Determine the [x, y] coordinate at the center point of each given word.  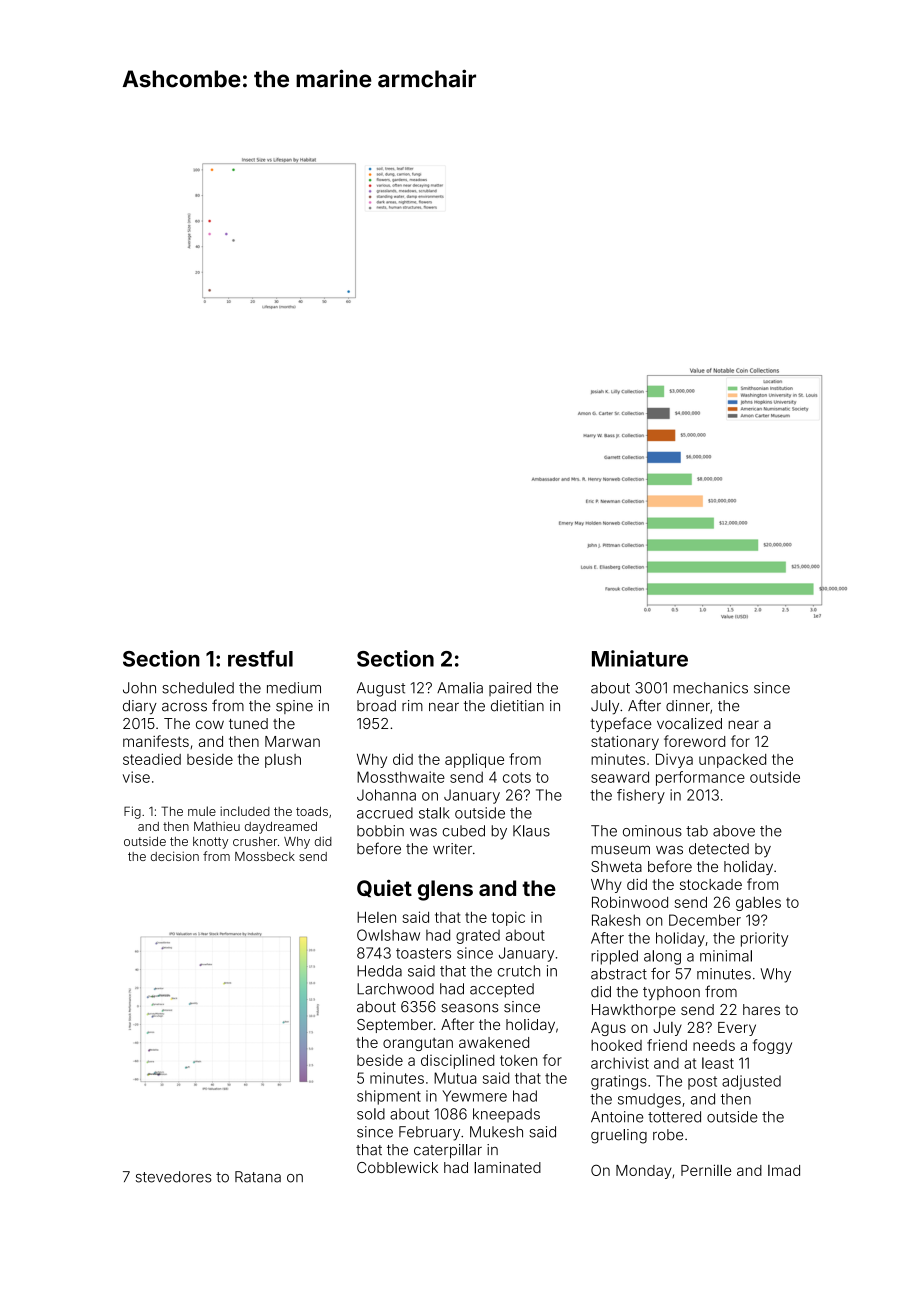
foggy [772, 1046]
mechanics [711, 688]
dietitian [517, 706]
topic [508, 918]
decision [175, 856]
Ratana [258, 1177]
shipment [389, 1097]
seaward [620, 777]
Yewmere [474, 1096]
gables [758, 903]
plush [283, 761]
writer [452, 849]
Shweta [616, 866]
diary [140, 707]
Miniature [640, 658]
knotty [210, 843]
